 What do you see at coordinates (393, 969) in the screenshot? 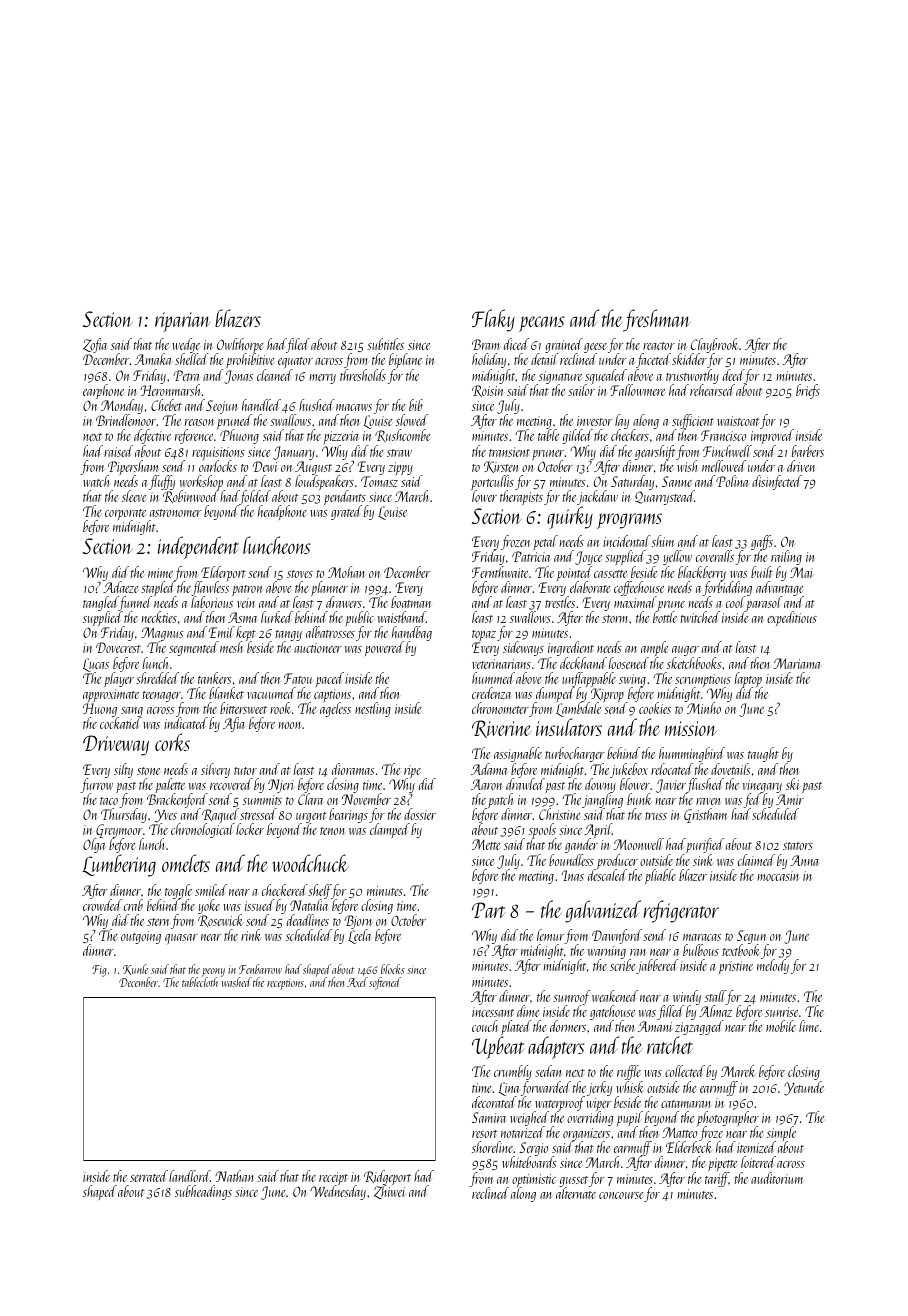
I see `blocks` at bounding box center [393, 969].
